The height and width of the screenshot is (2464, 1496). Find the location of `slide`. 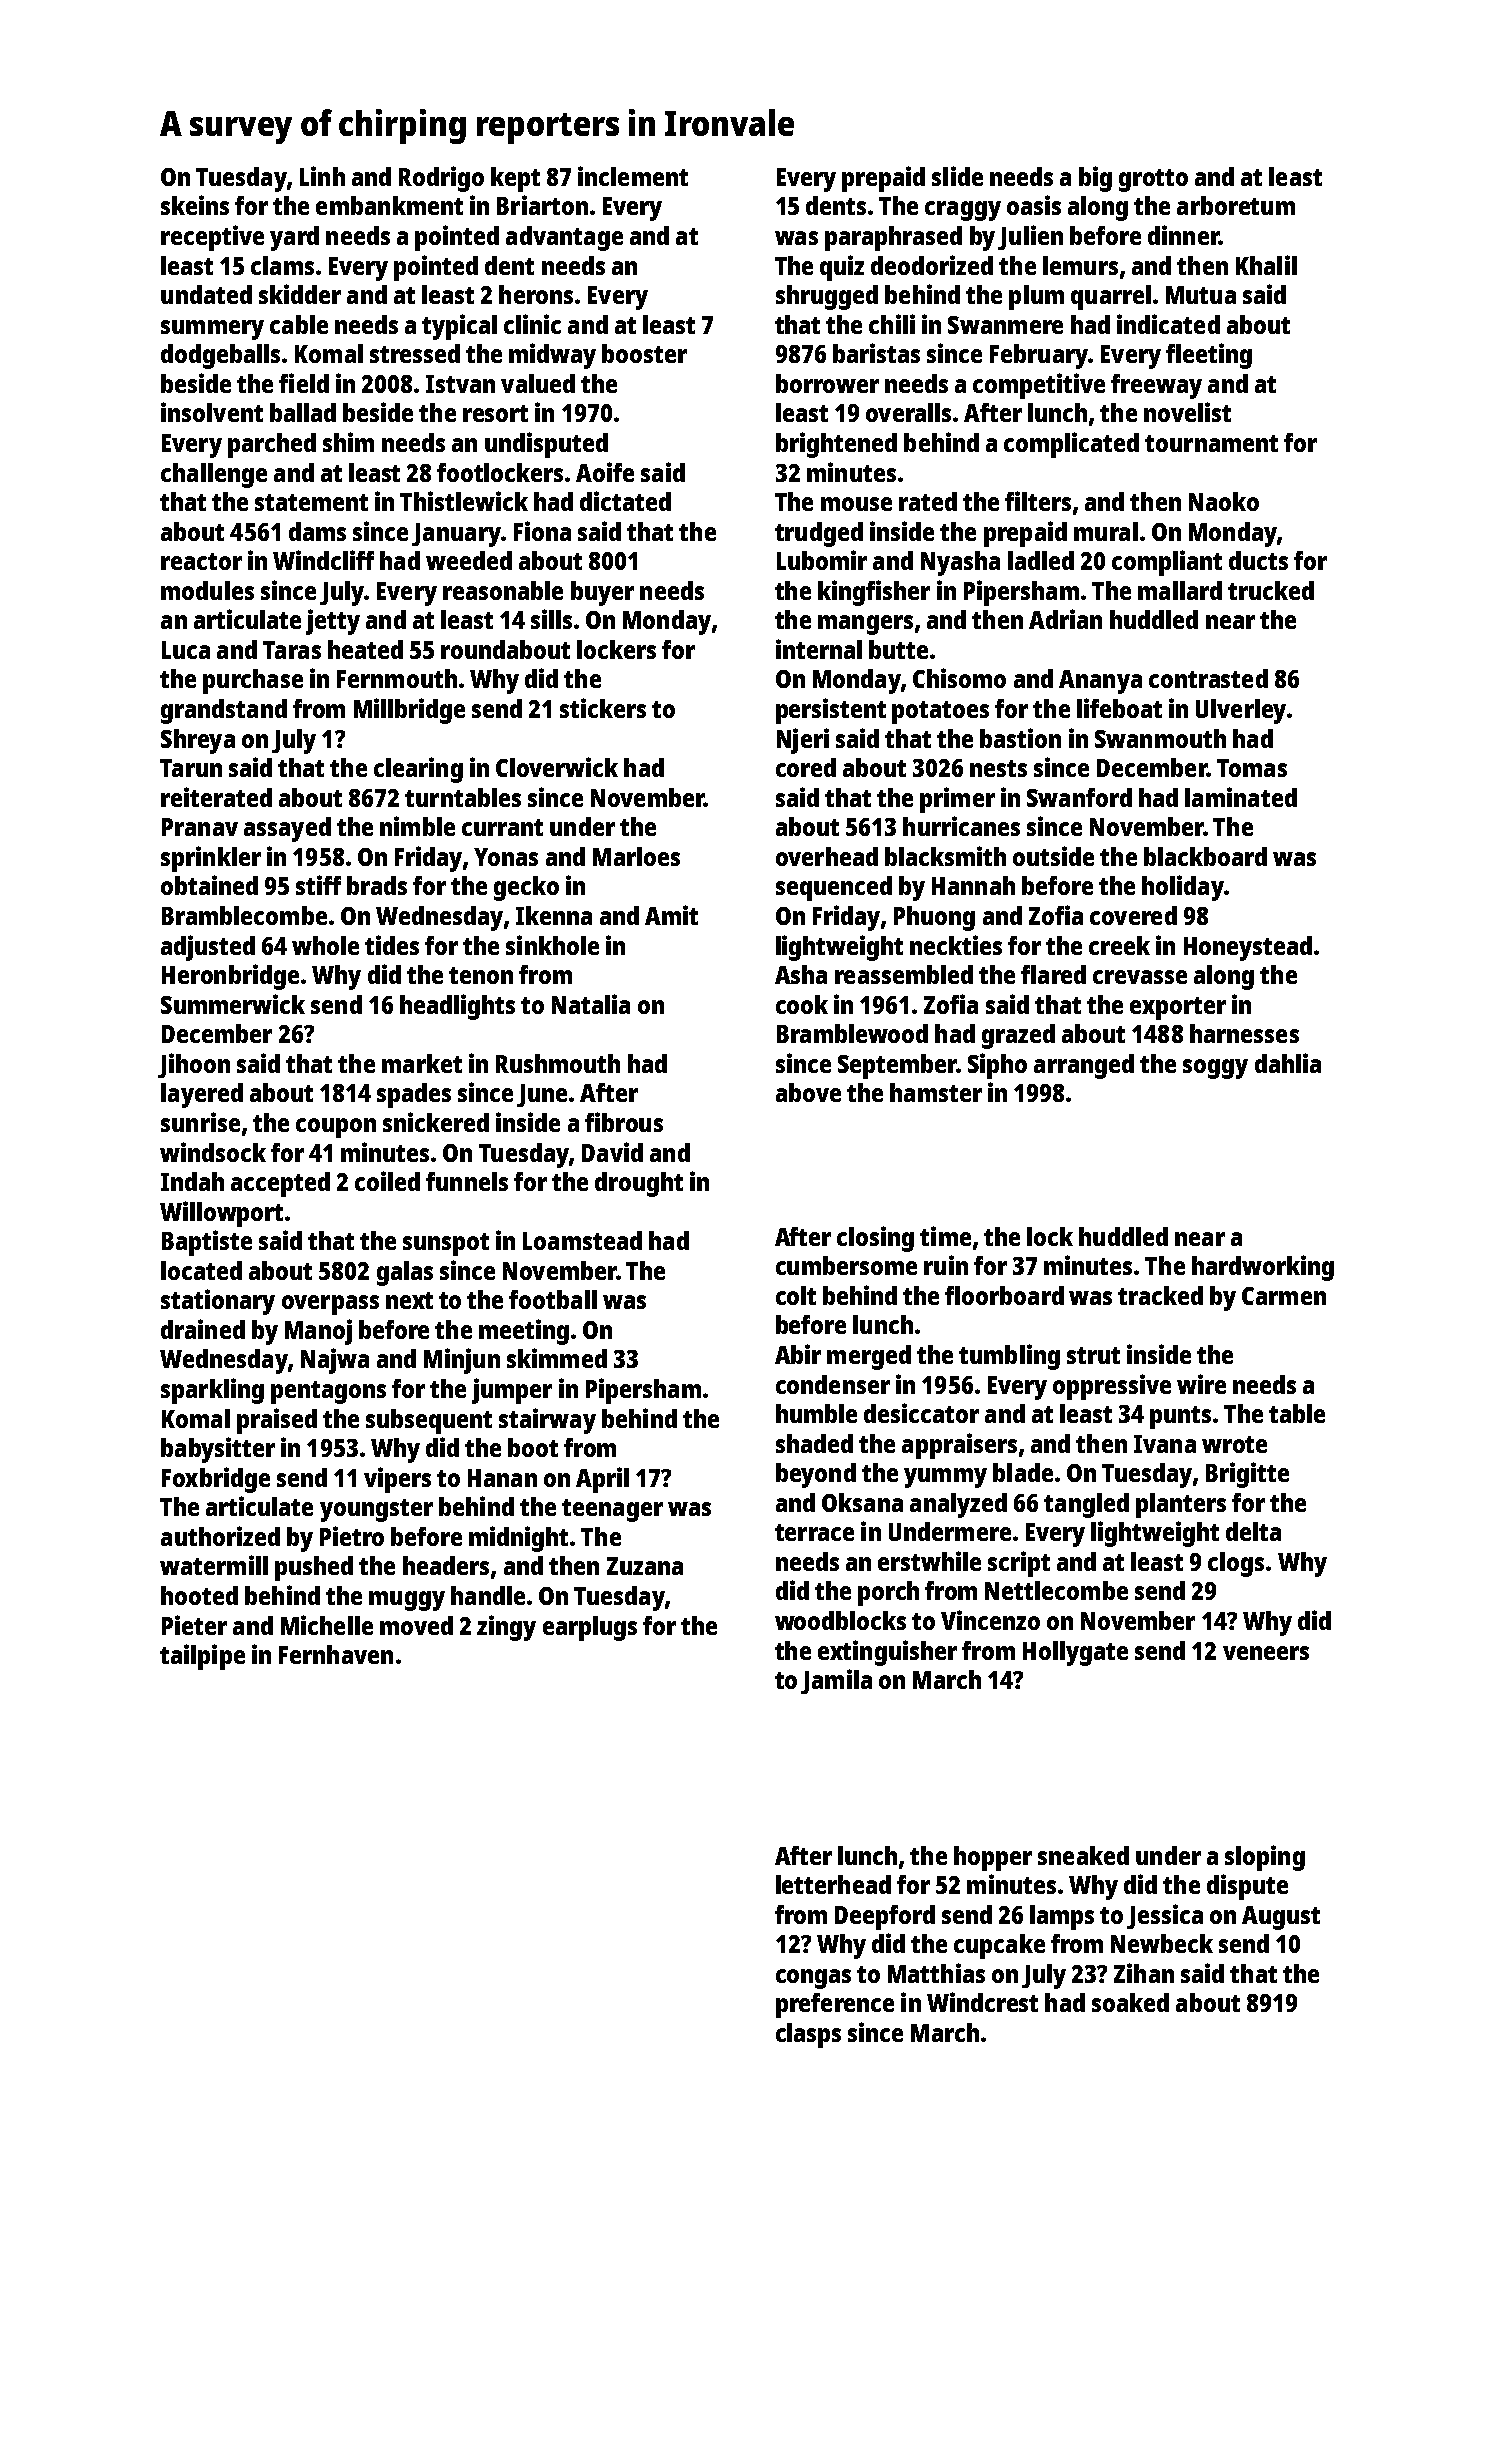

slide is located at coordinates (957, 176).
